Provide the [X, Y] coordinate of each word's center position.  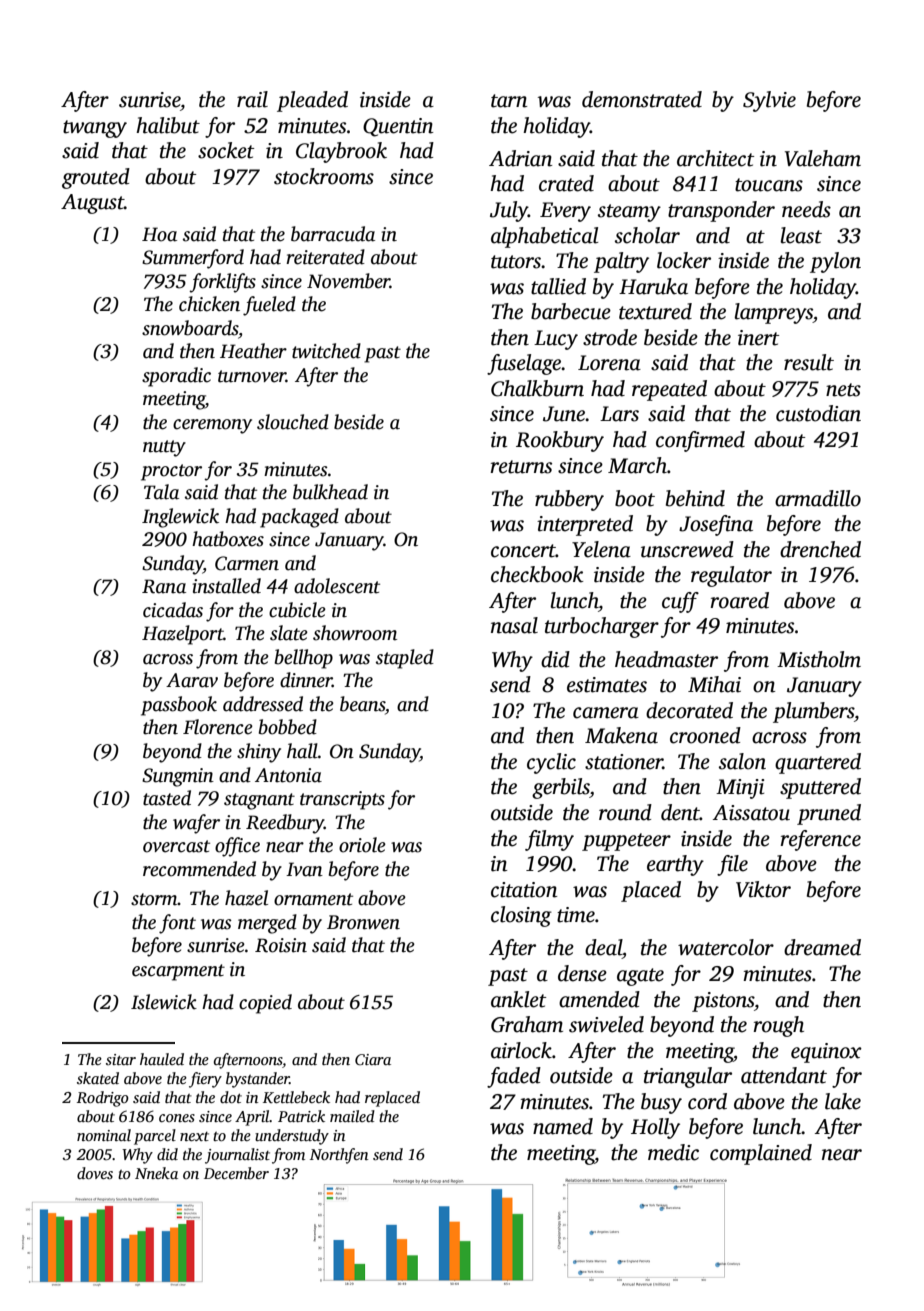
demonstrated [642, 99]
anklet [518, 999]
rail [252, 99]
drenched [820, 549]
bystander [258, 1080]
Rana [164, 586]
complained [761, 1154]
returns [521, 467]
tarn [509, 101]
